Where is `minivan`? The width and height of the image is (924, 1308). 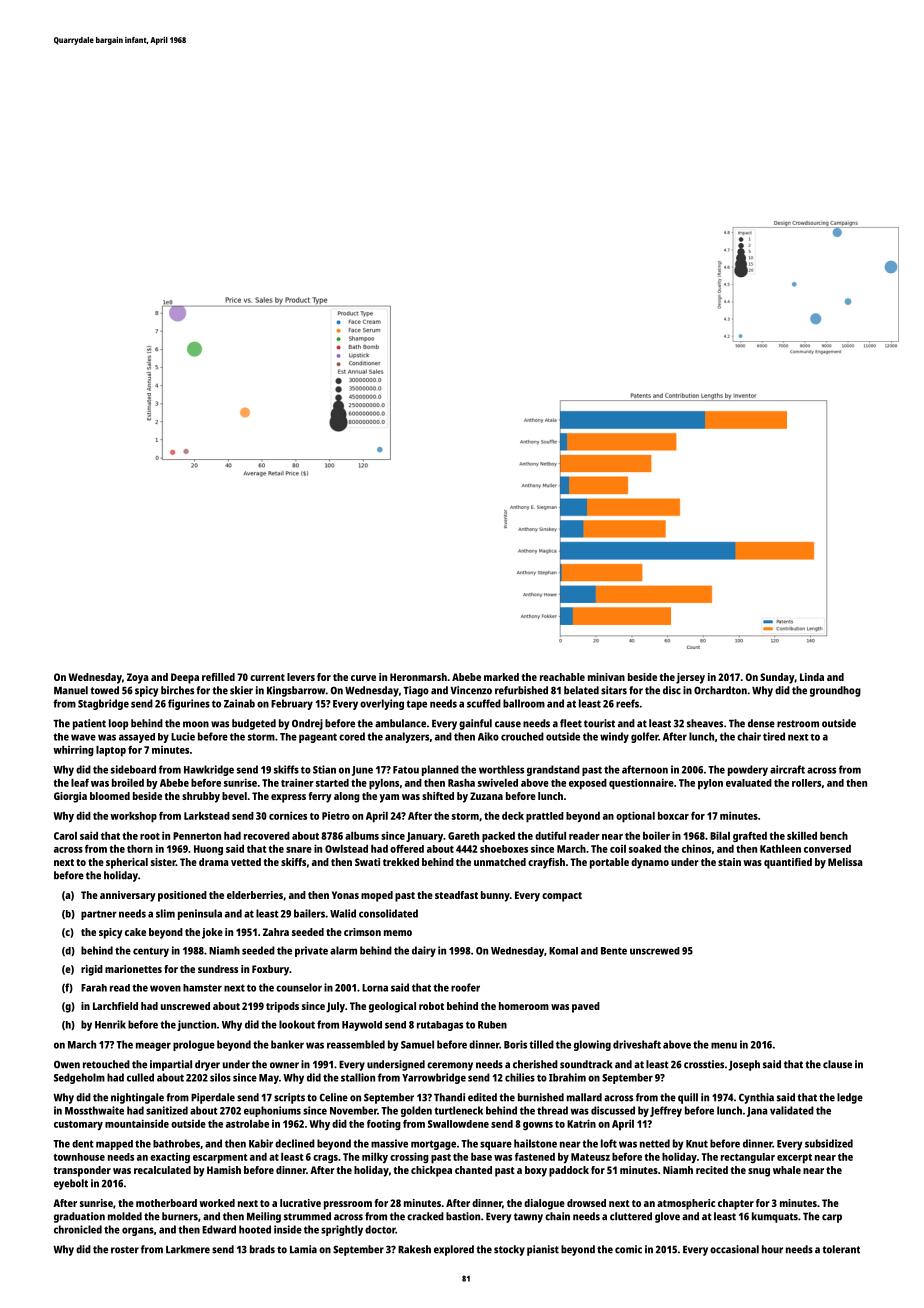 minivan is located at coordinates (606, 677).
